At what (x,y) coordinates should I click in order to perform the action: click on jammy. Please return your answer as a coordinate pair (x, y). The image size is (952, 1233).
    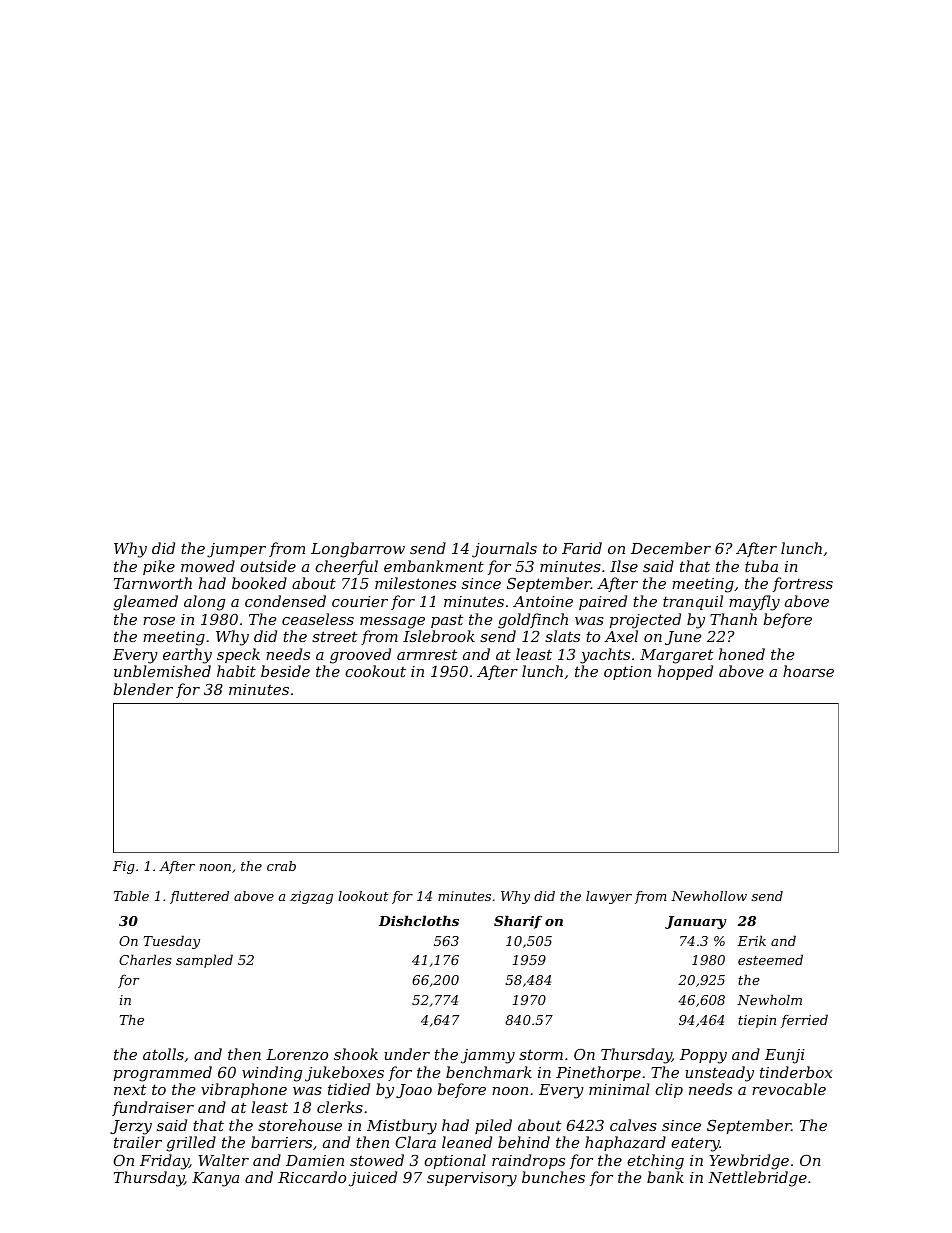
    Looking at the image, I should click on (488, 1056).
